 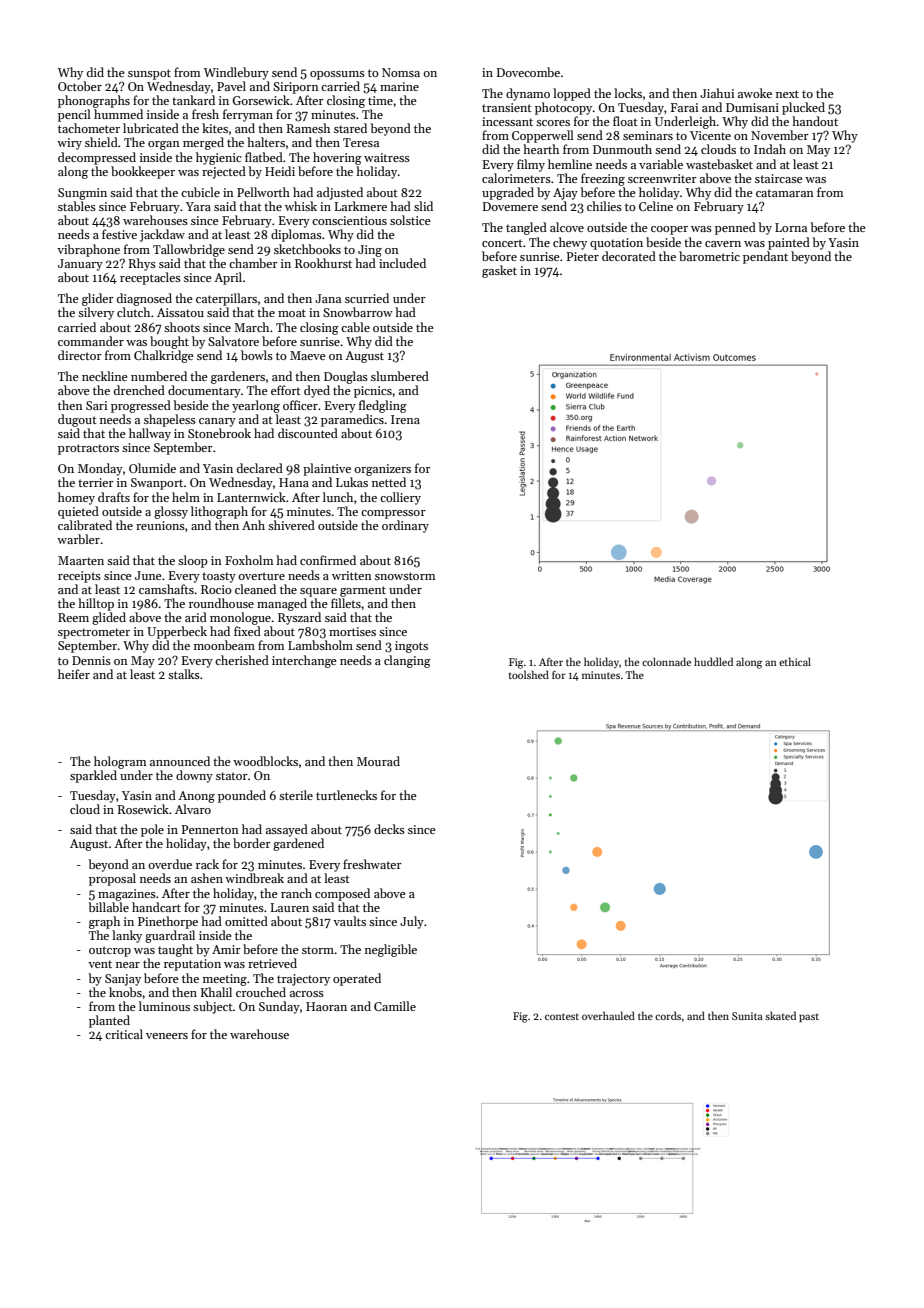 I want to click on Sanjay, so click(x=123, y=980).
